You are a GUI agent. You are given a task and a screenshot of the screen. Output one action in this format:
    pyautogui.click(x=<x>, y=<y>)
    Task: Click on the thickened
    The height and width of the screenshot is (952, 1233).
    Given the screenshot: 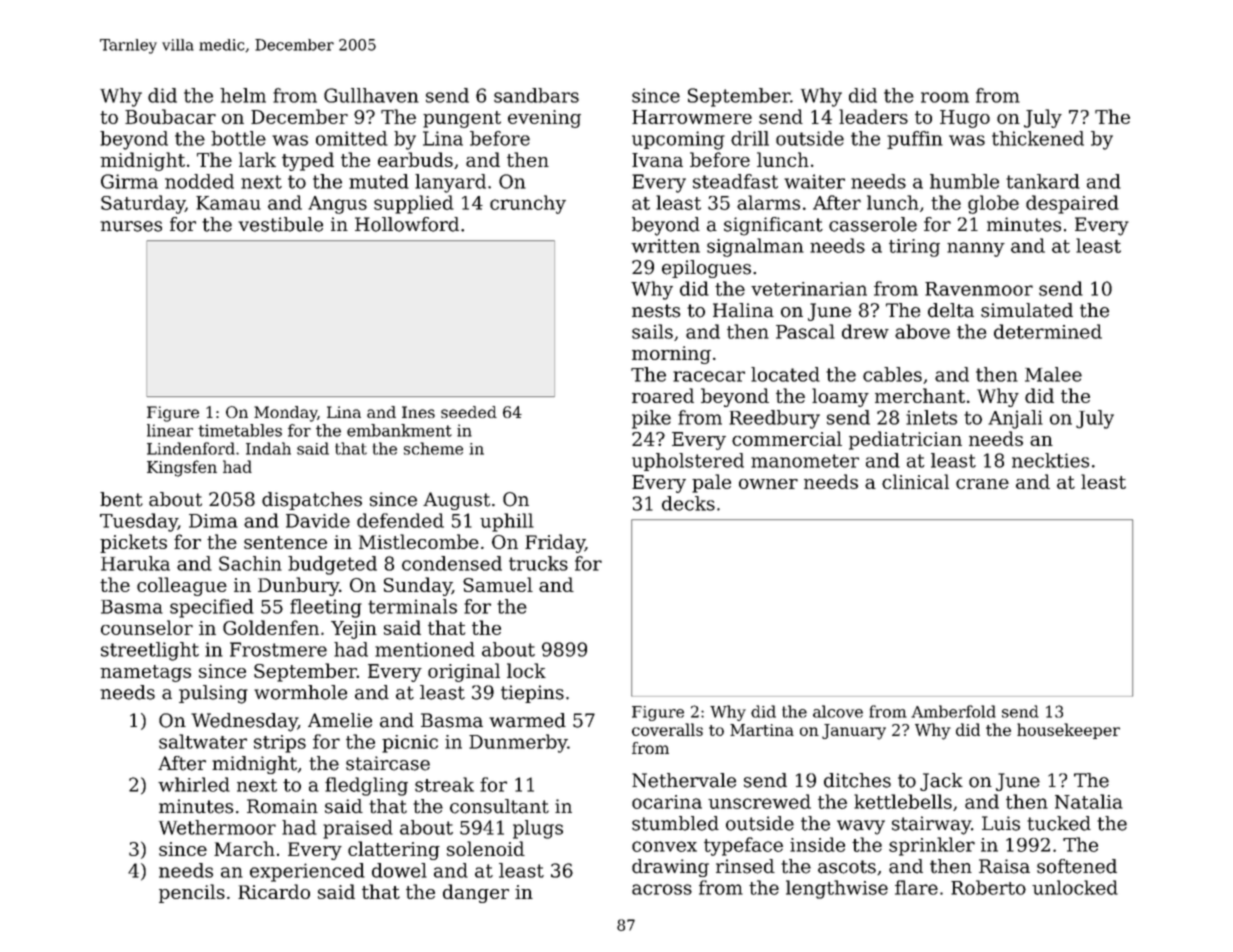 What is the action you would take?
    pyautogui.click(x=1038, y=138)
